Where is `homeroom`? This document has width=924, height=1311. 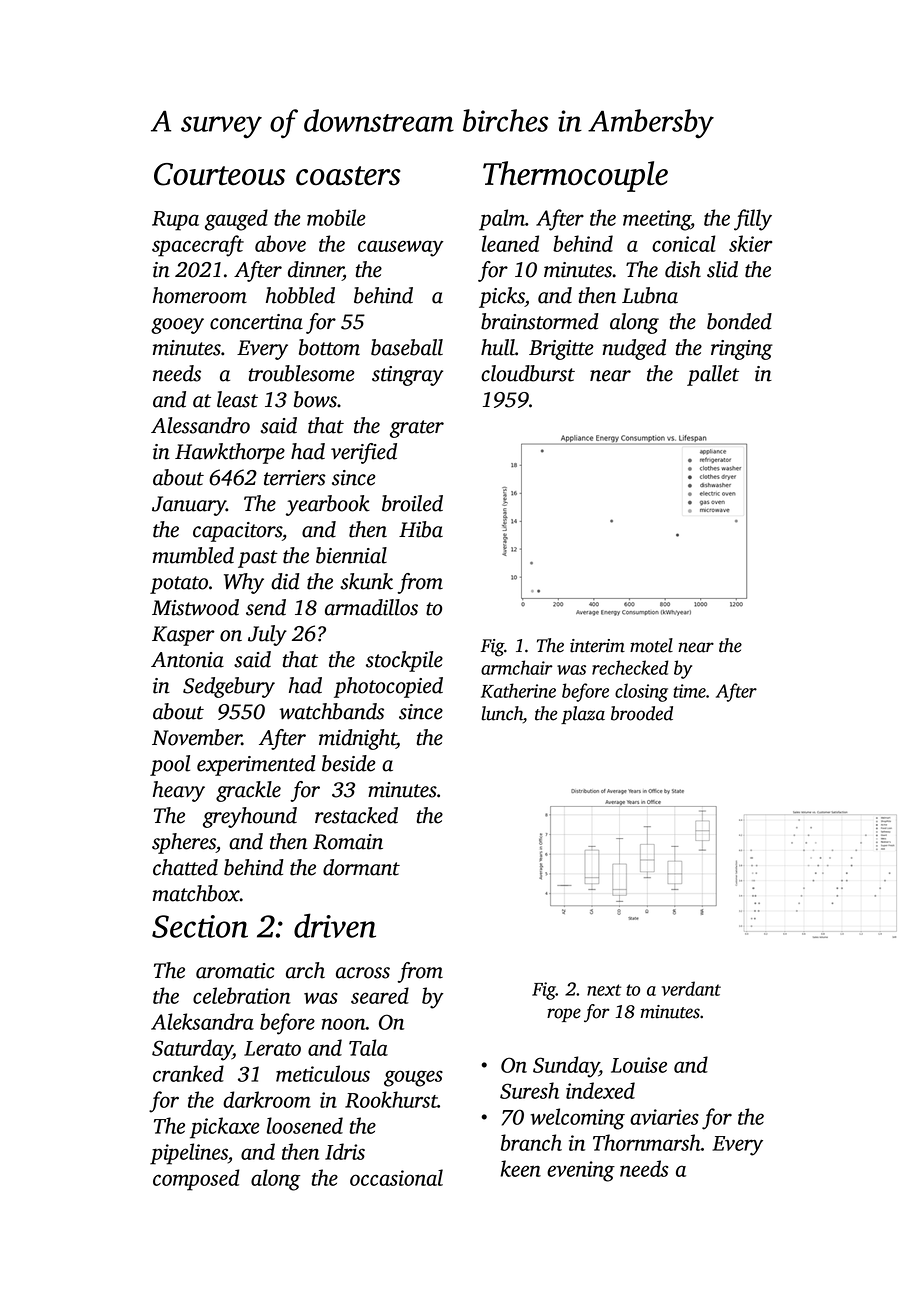
homeroom is located at coordinates (200, 295).
